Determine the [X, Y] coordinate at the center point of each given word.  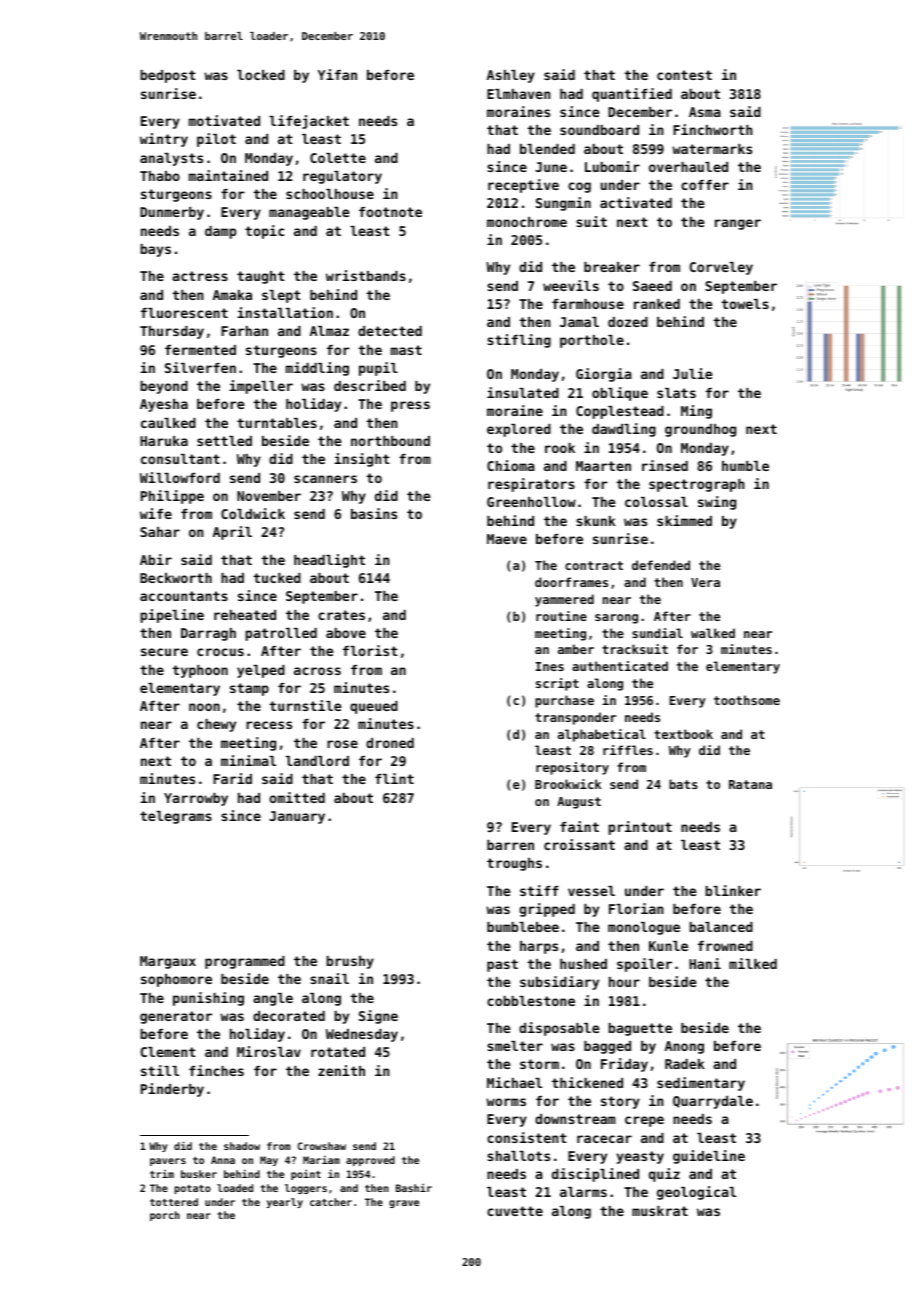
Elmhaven [519, 94]
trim [162, 1174]
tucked [277, 578]
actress [200, 276]
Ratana [750, 784]
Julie [693, 373]
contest [684, 75]
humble [745, 466]
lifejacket [309, 122]
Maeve [507, 539]
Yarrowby [196, 799]
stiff [539, 890]
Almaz [329, 331]
